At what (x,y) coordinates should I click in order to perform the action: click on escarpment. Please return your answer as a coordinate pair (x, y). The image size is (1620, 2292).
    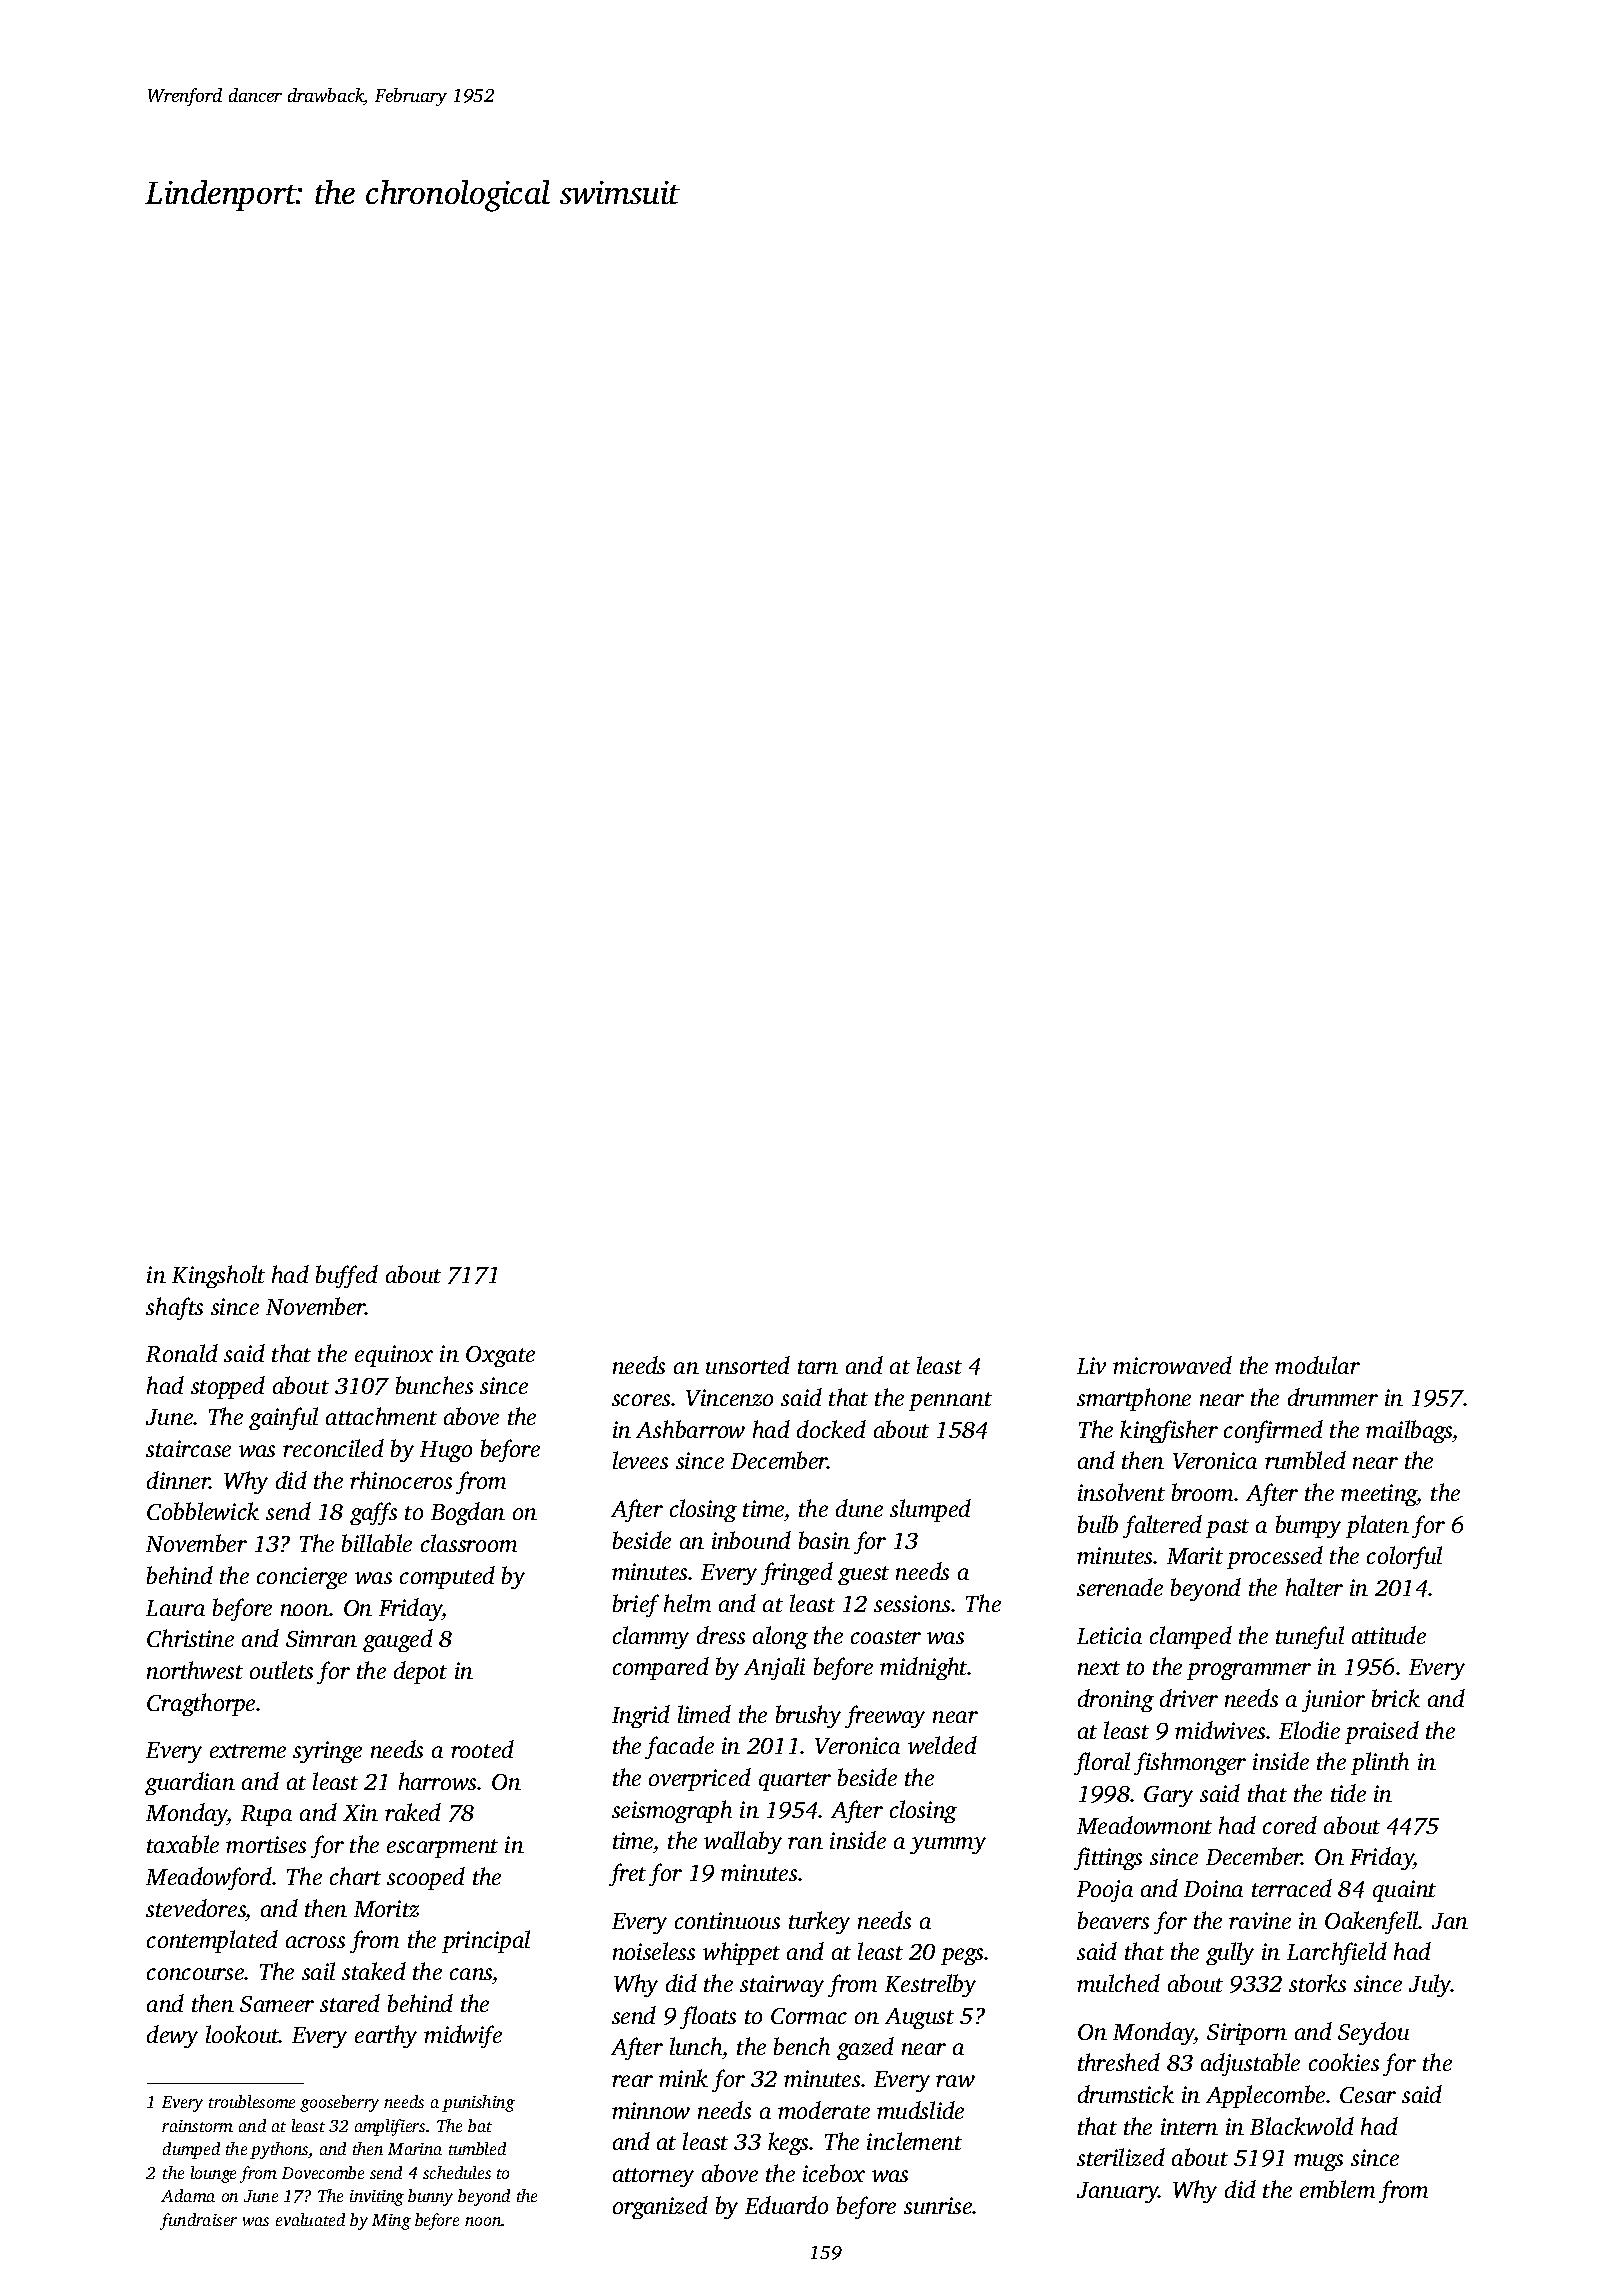
    Looking at the image, I should click on (442, 1848).
